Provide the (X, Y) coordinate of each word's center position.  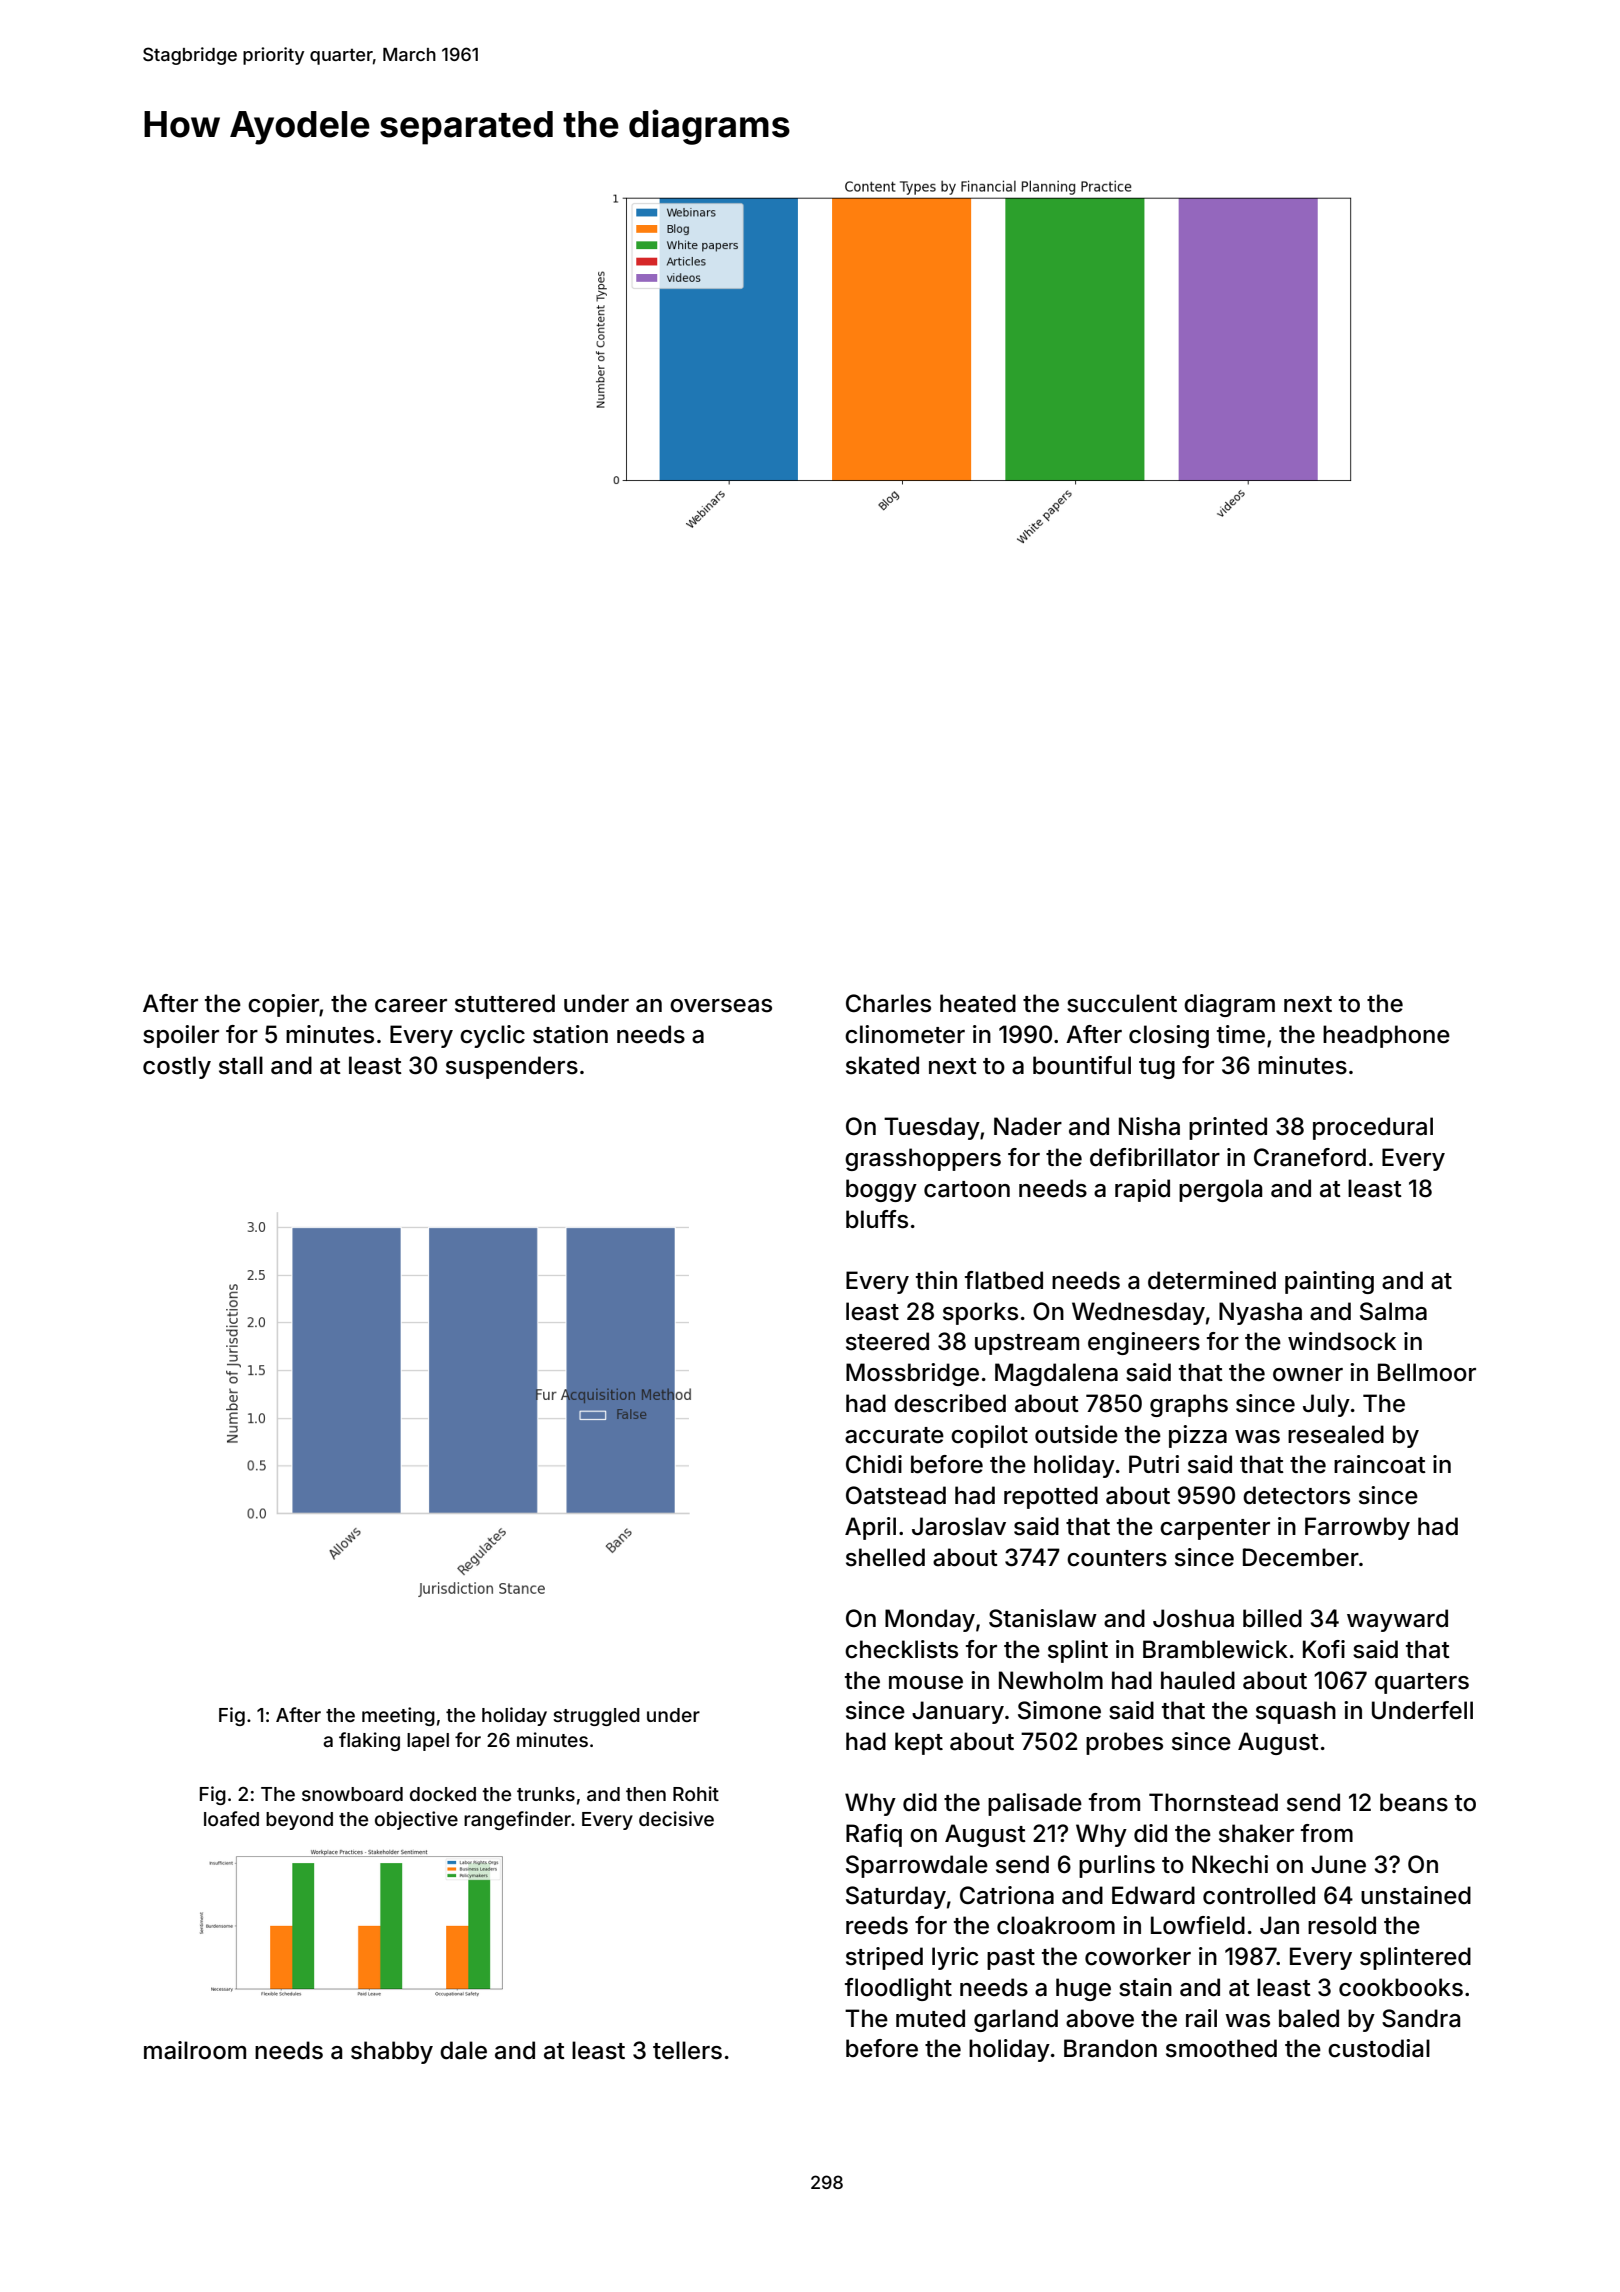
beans (1414, 1802)
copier (283, 1005)
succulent (1122, 1003)
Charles (888, 1003)
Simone (1059, 1710)
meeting (398, 1716)
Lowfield (1198, 1925)
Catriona (1007, 1895)
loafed (231, 1818)
